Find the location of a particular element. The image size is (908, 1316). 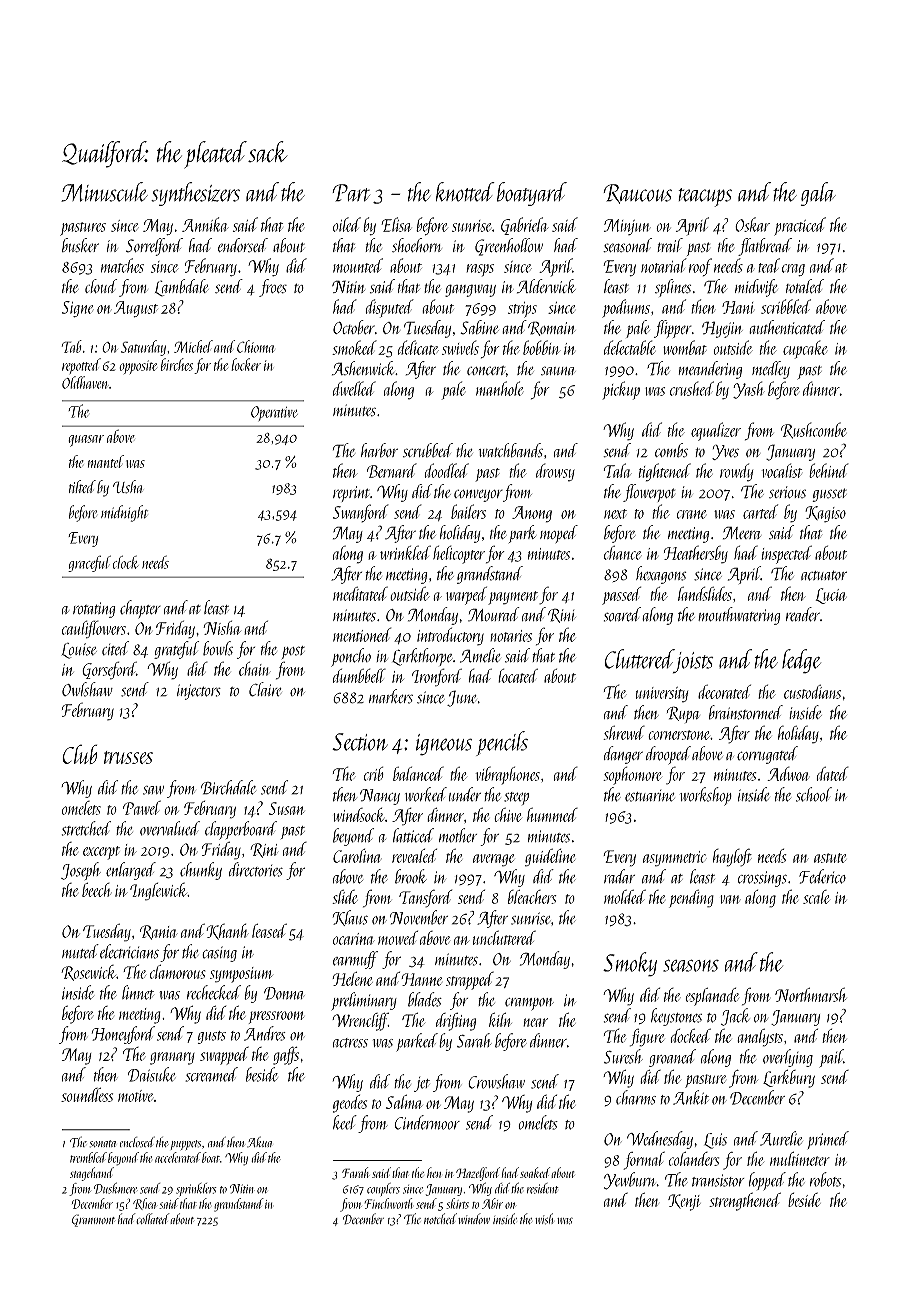

moped is located at coordinates (559, 534).
